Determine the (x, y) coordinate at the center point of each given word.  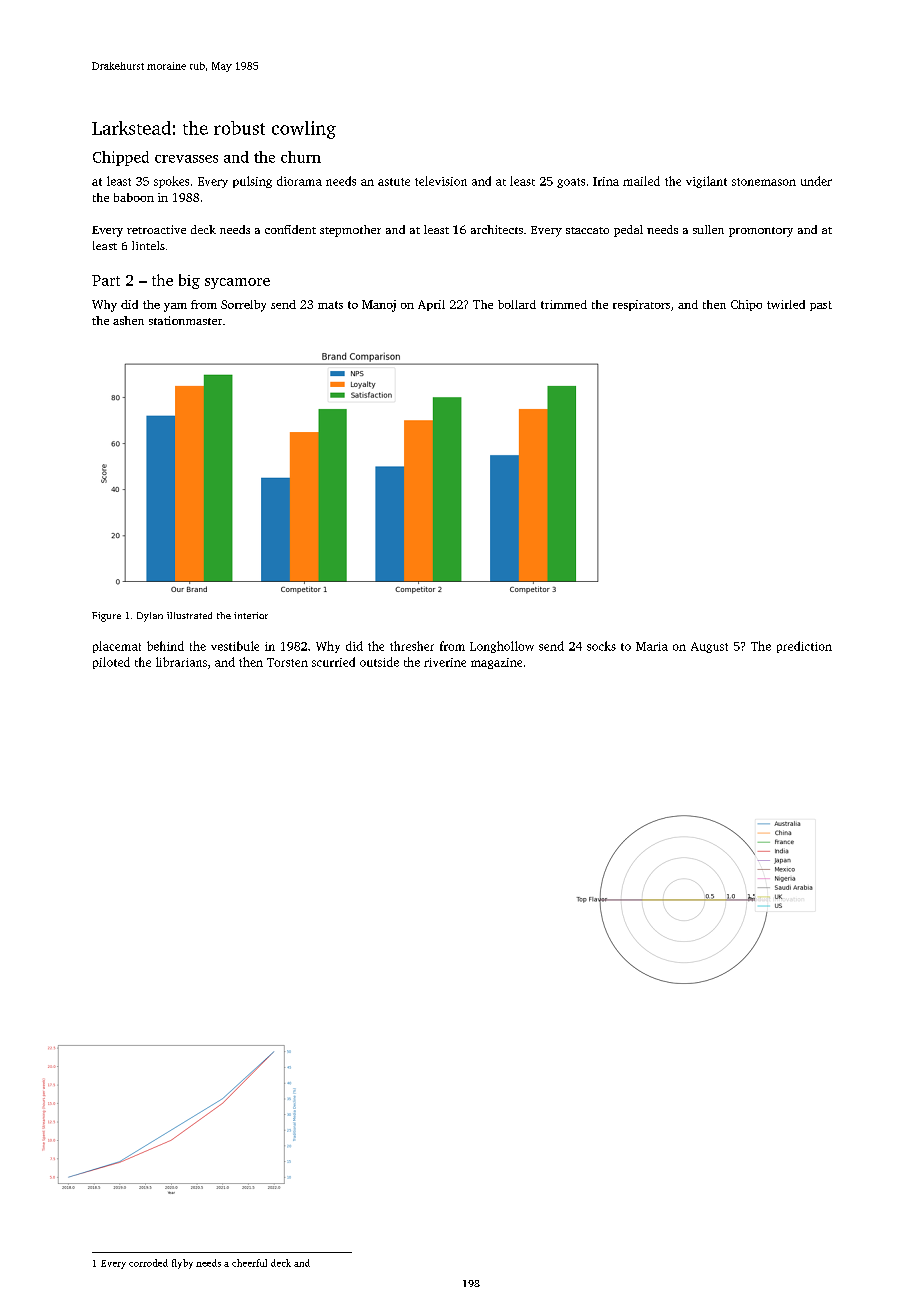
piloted (111, 663)
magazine (496, 663)
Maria (652, 646)
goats (571, 183)
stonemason (764, 182)
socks (601, 646)
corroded (148, 1263)
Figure (106, 617)
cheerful (249, 1263)
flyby (182, 1264)
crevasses (186, 159)
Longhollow (502, 647)
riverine (445, 662)
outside (379, 662)
